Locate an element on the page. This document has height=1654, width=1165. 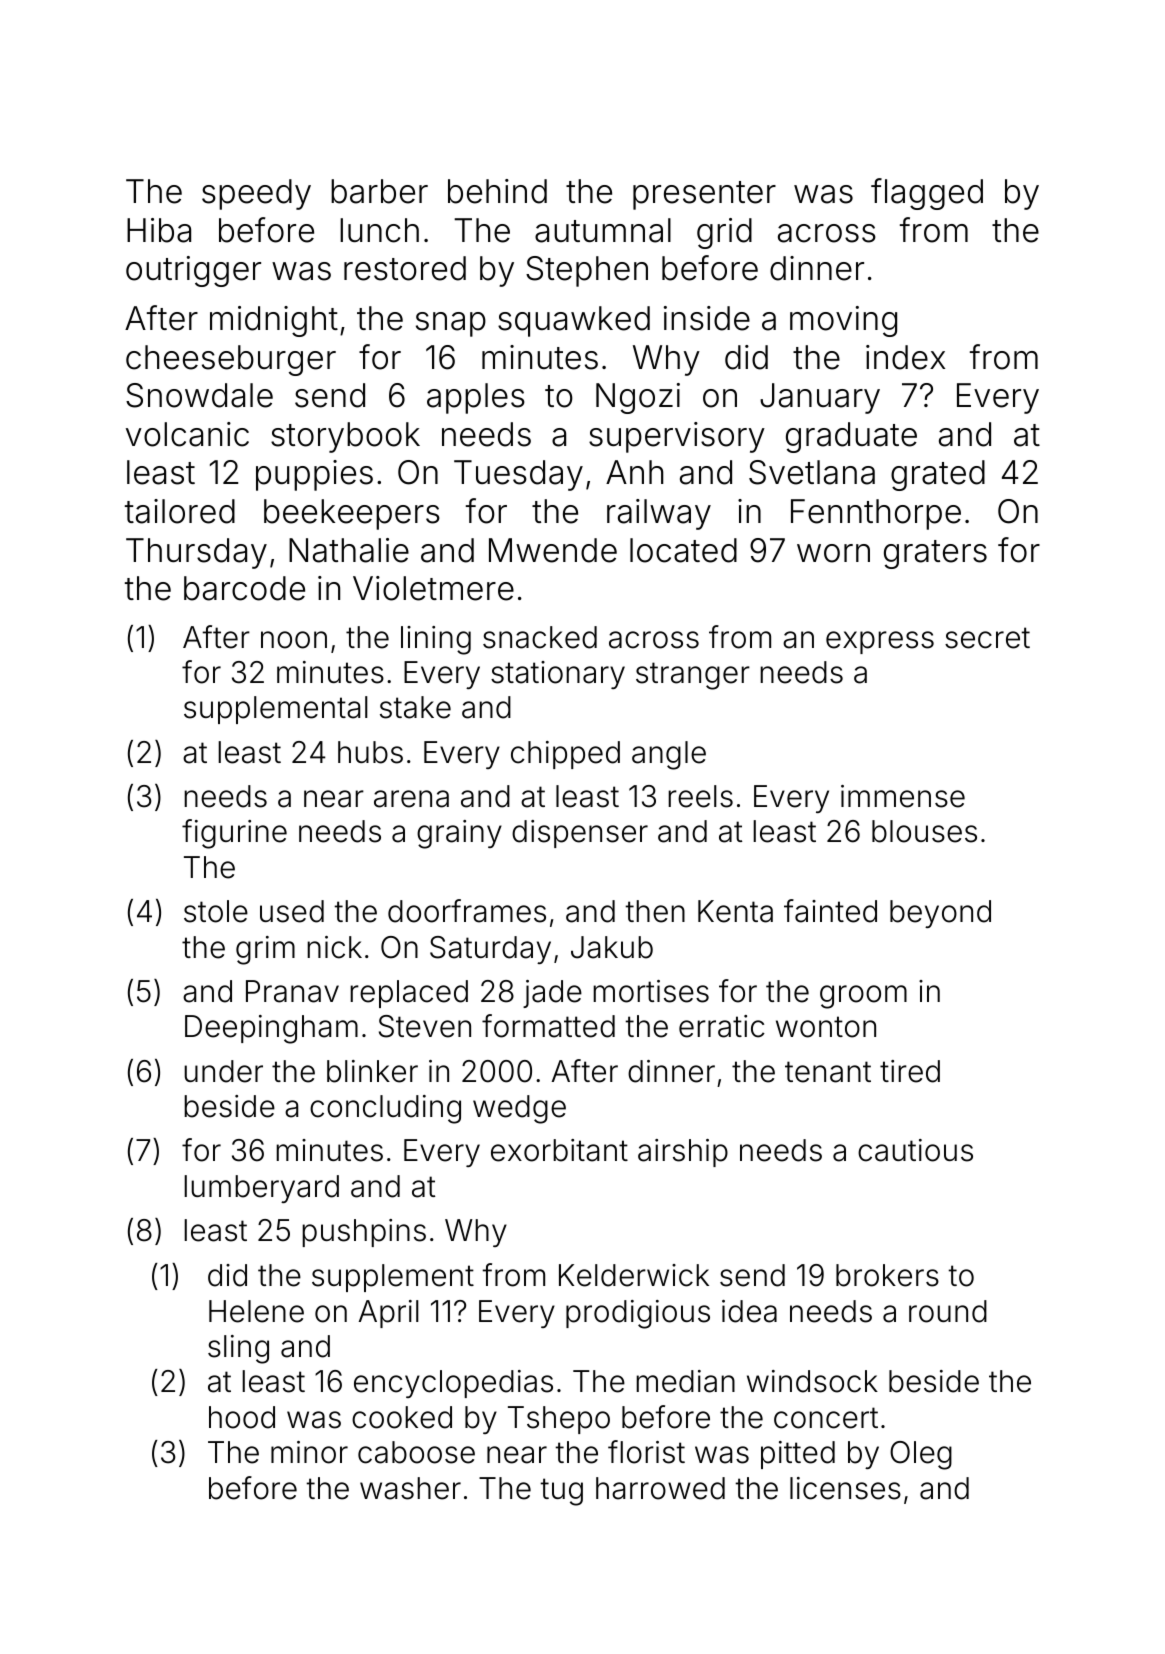
wedge is located at coordinates (519, 1109).
